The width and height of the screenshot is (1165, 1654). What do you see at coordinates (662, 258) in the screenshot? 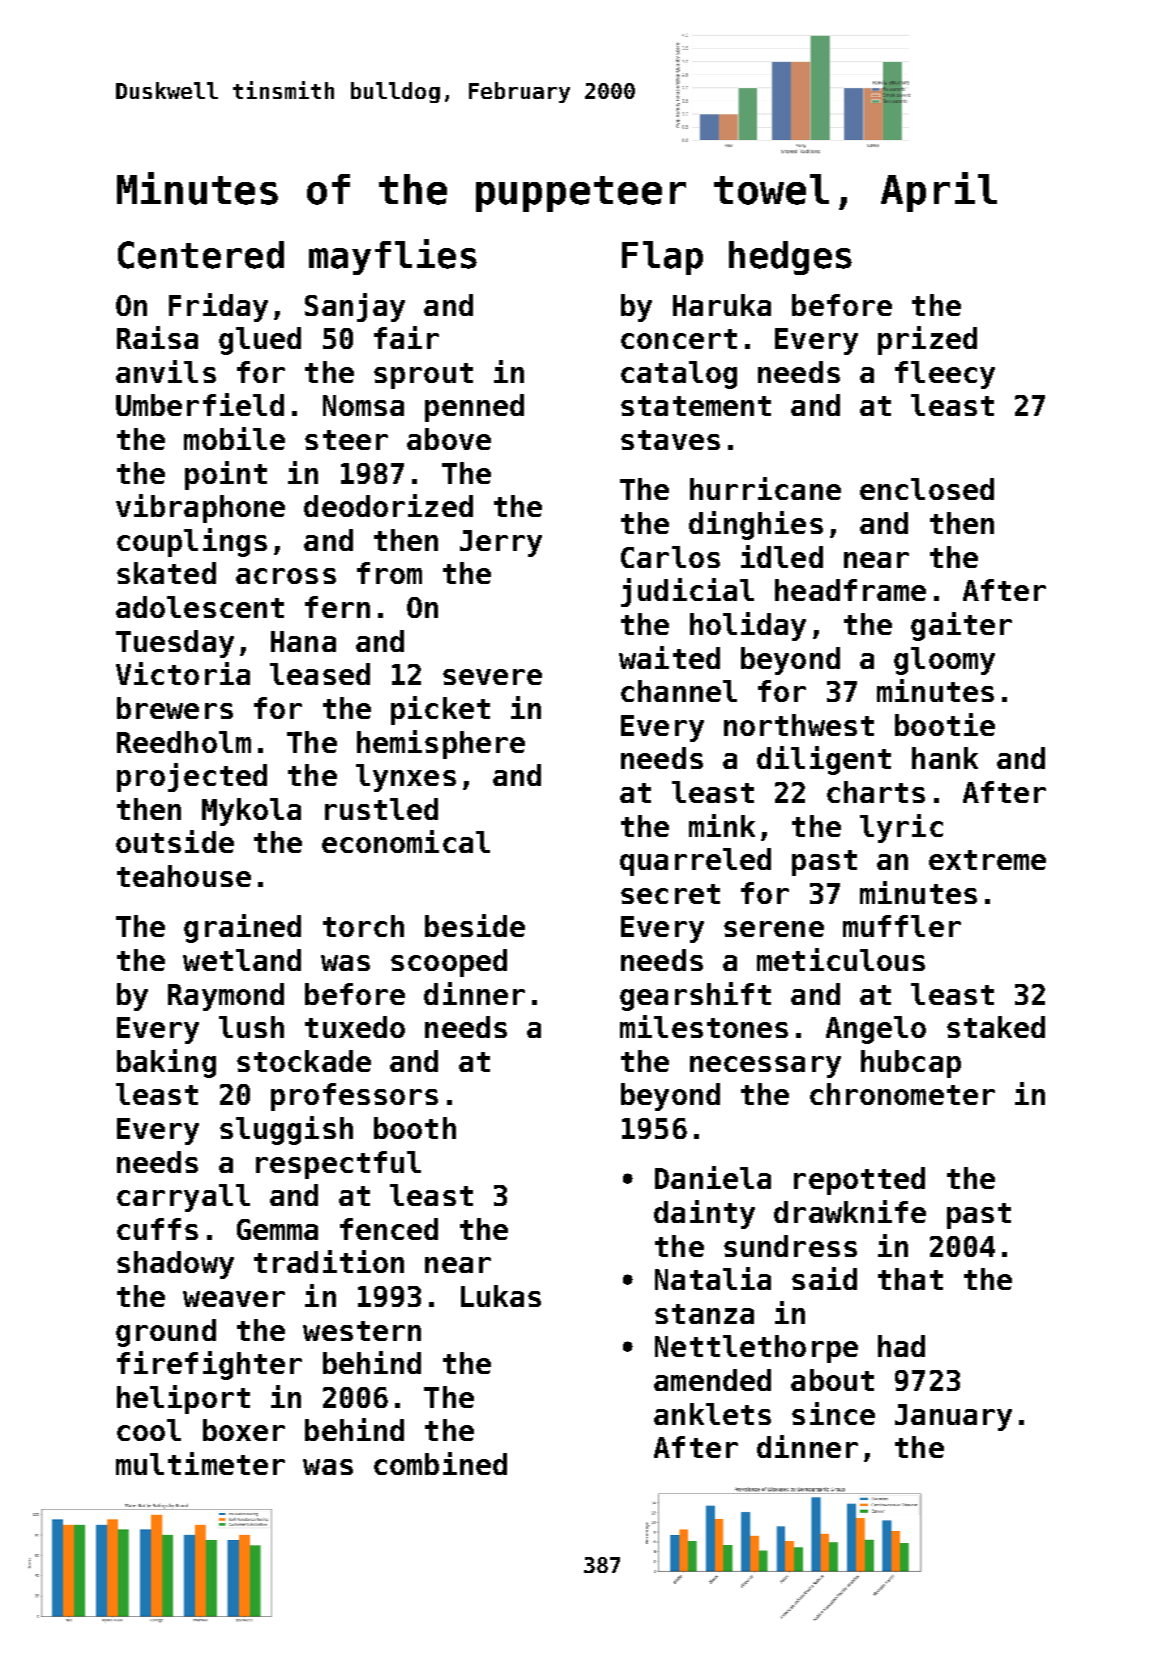
I see `Flap` at bounding box center [662, 258].
